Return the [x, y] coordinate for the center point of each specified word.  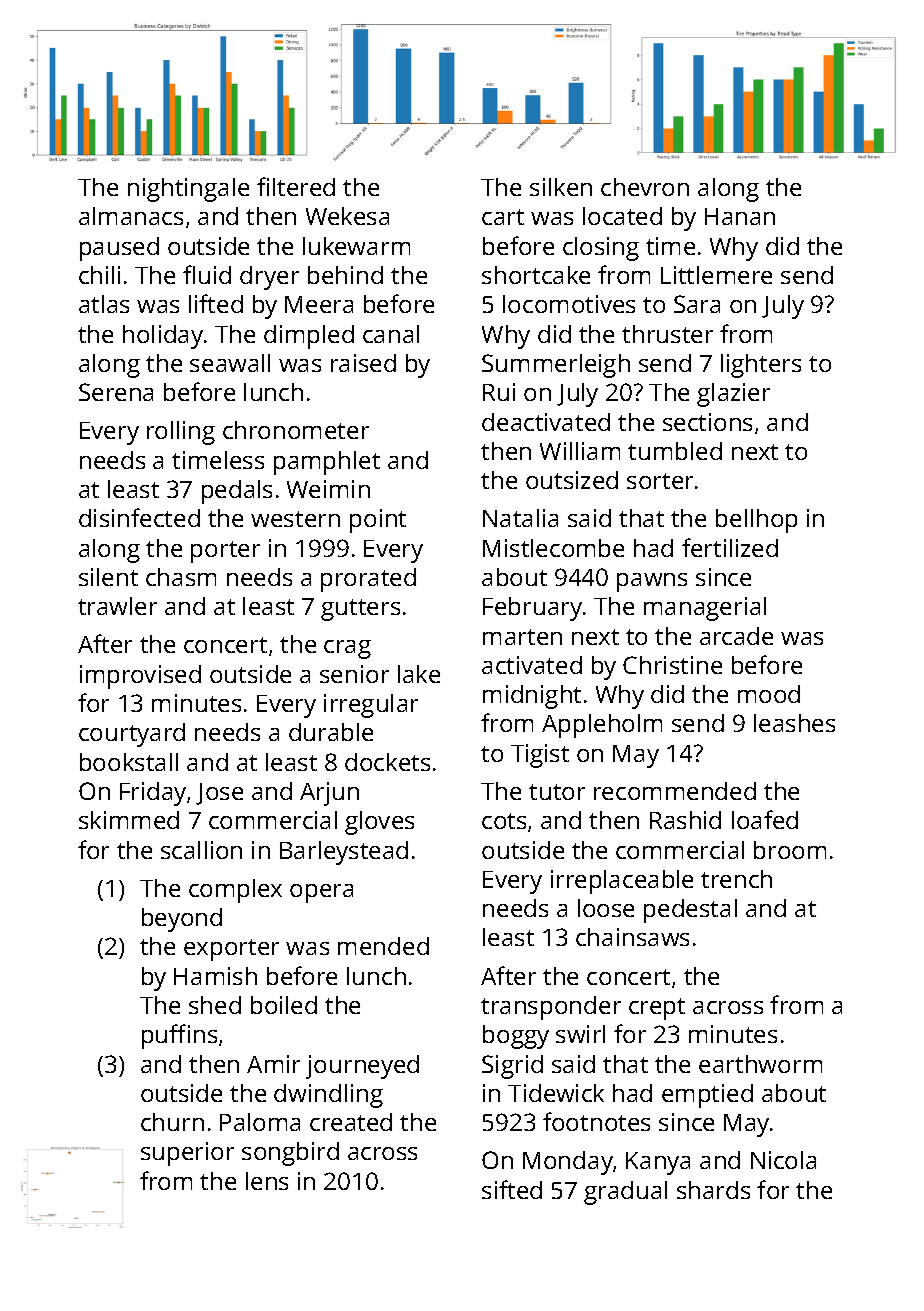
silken [561, 187]
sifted [512, 1189]
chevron [645, 187]
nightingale [188, 190]
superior [187, 1154]
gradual [625, 1193]
